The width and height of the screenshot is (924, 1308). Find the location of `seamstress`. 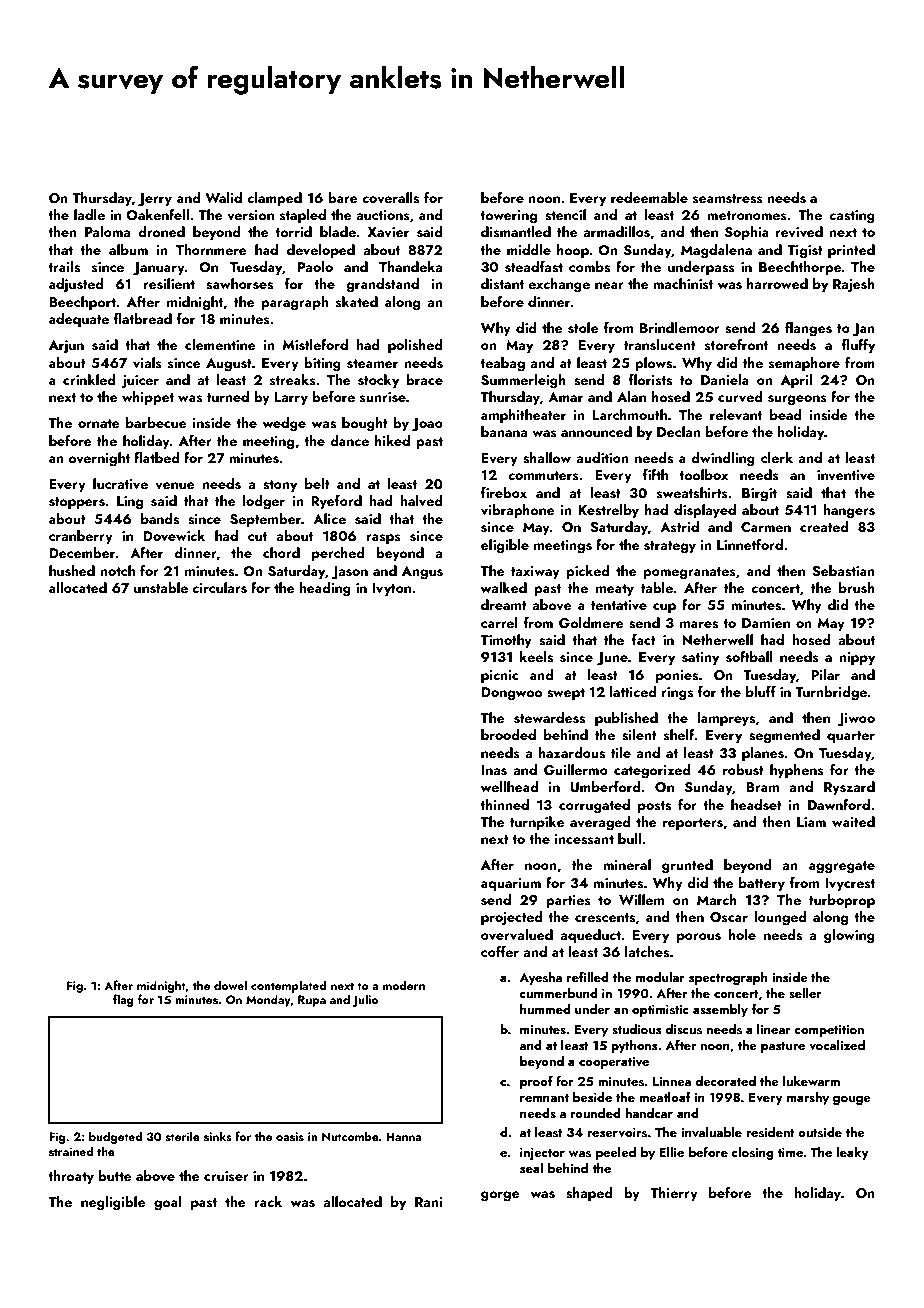

seamstress is located at coordinates (728, 199).
